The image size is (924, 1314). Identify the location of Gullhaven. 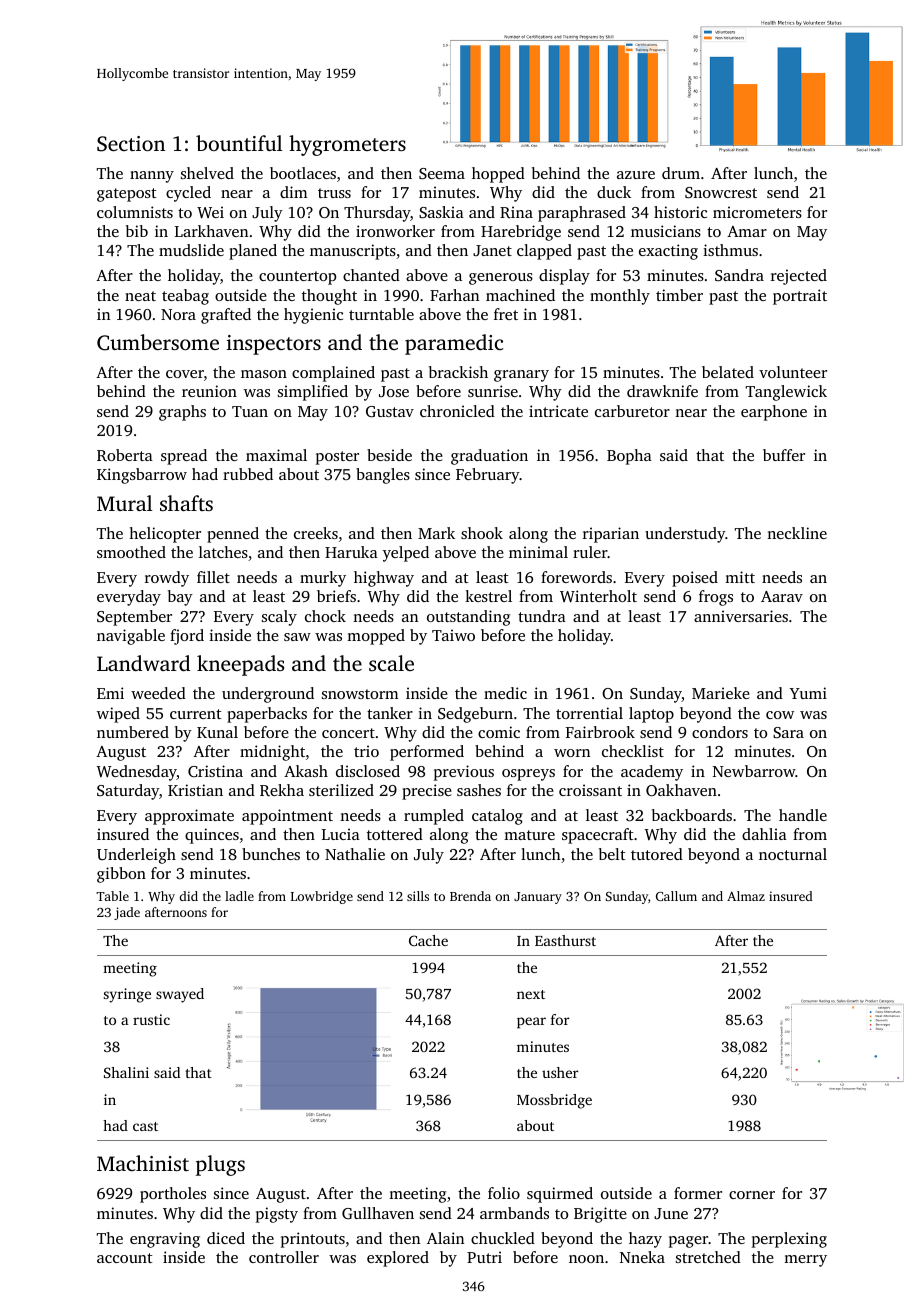
(378, 1213).
